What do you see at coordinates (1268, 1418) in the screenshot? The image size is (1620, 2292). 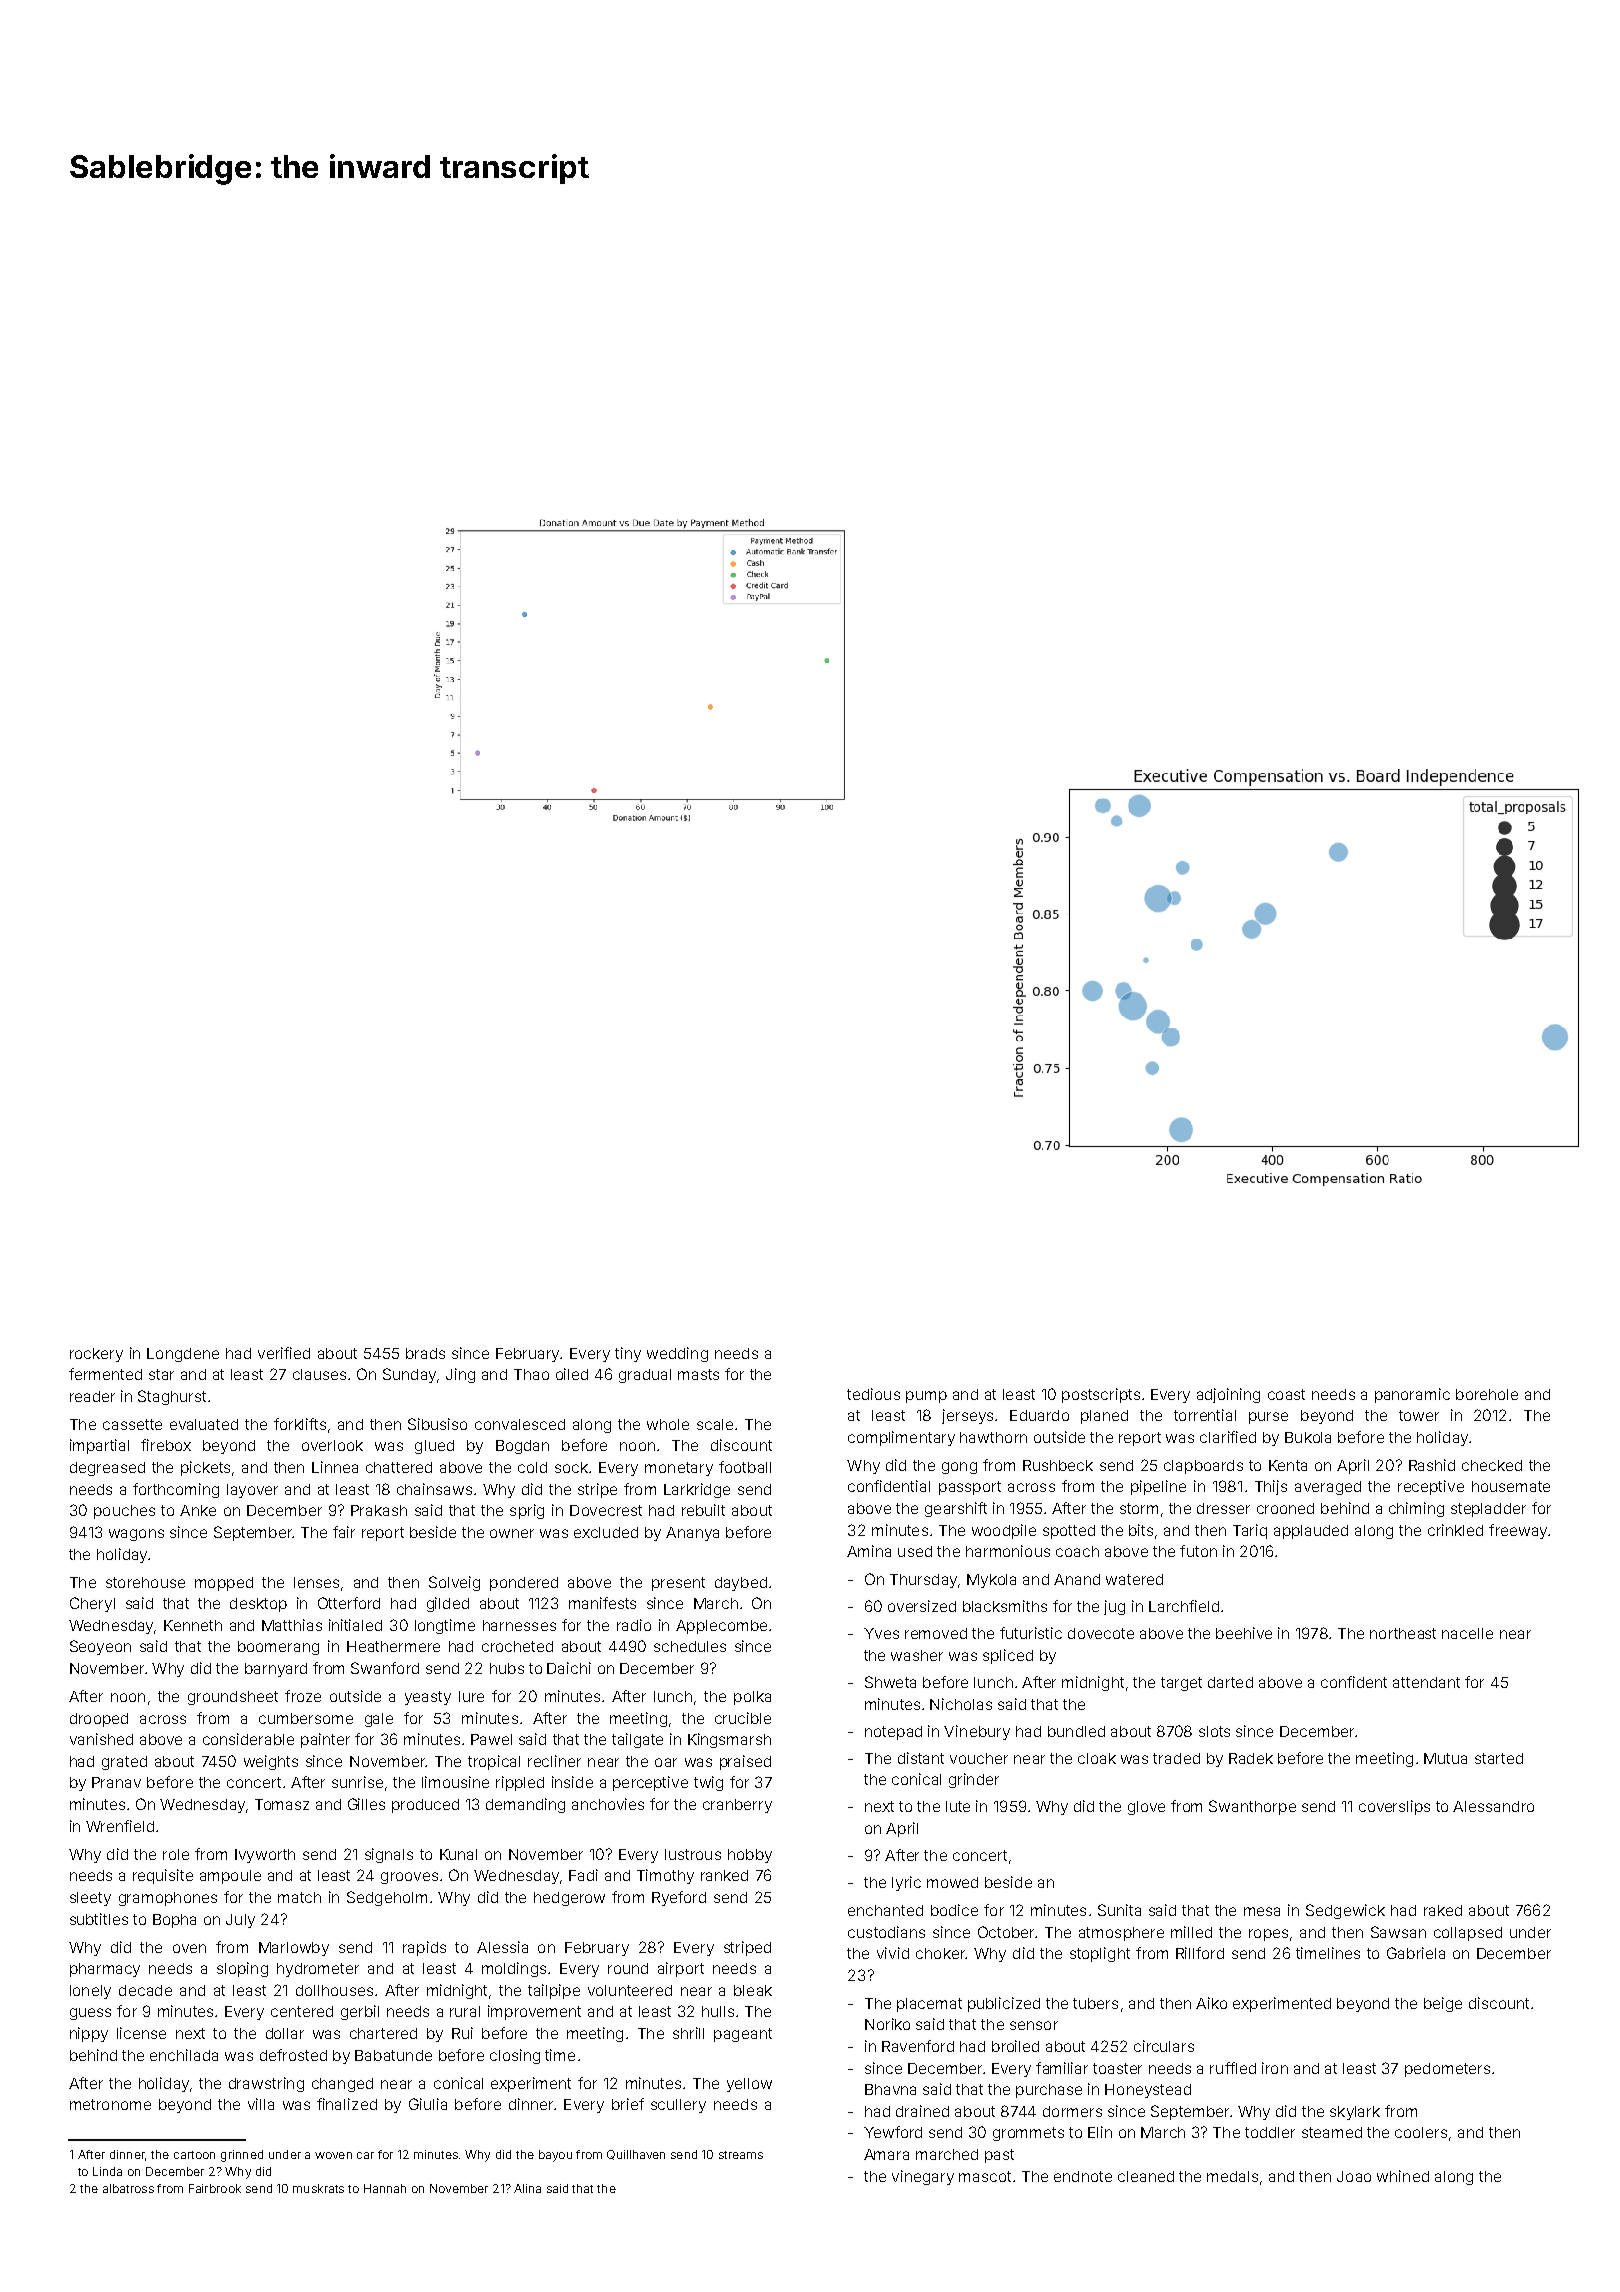 I see `purse` at bounding box center [1268, 1418].
